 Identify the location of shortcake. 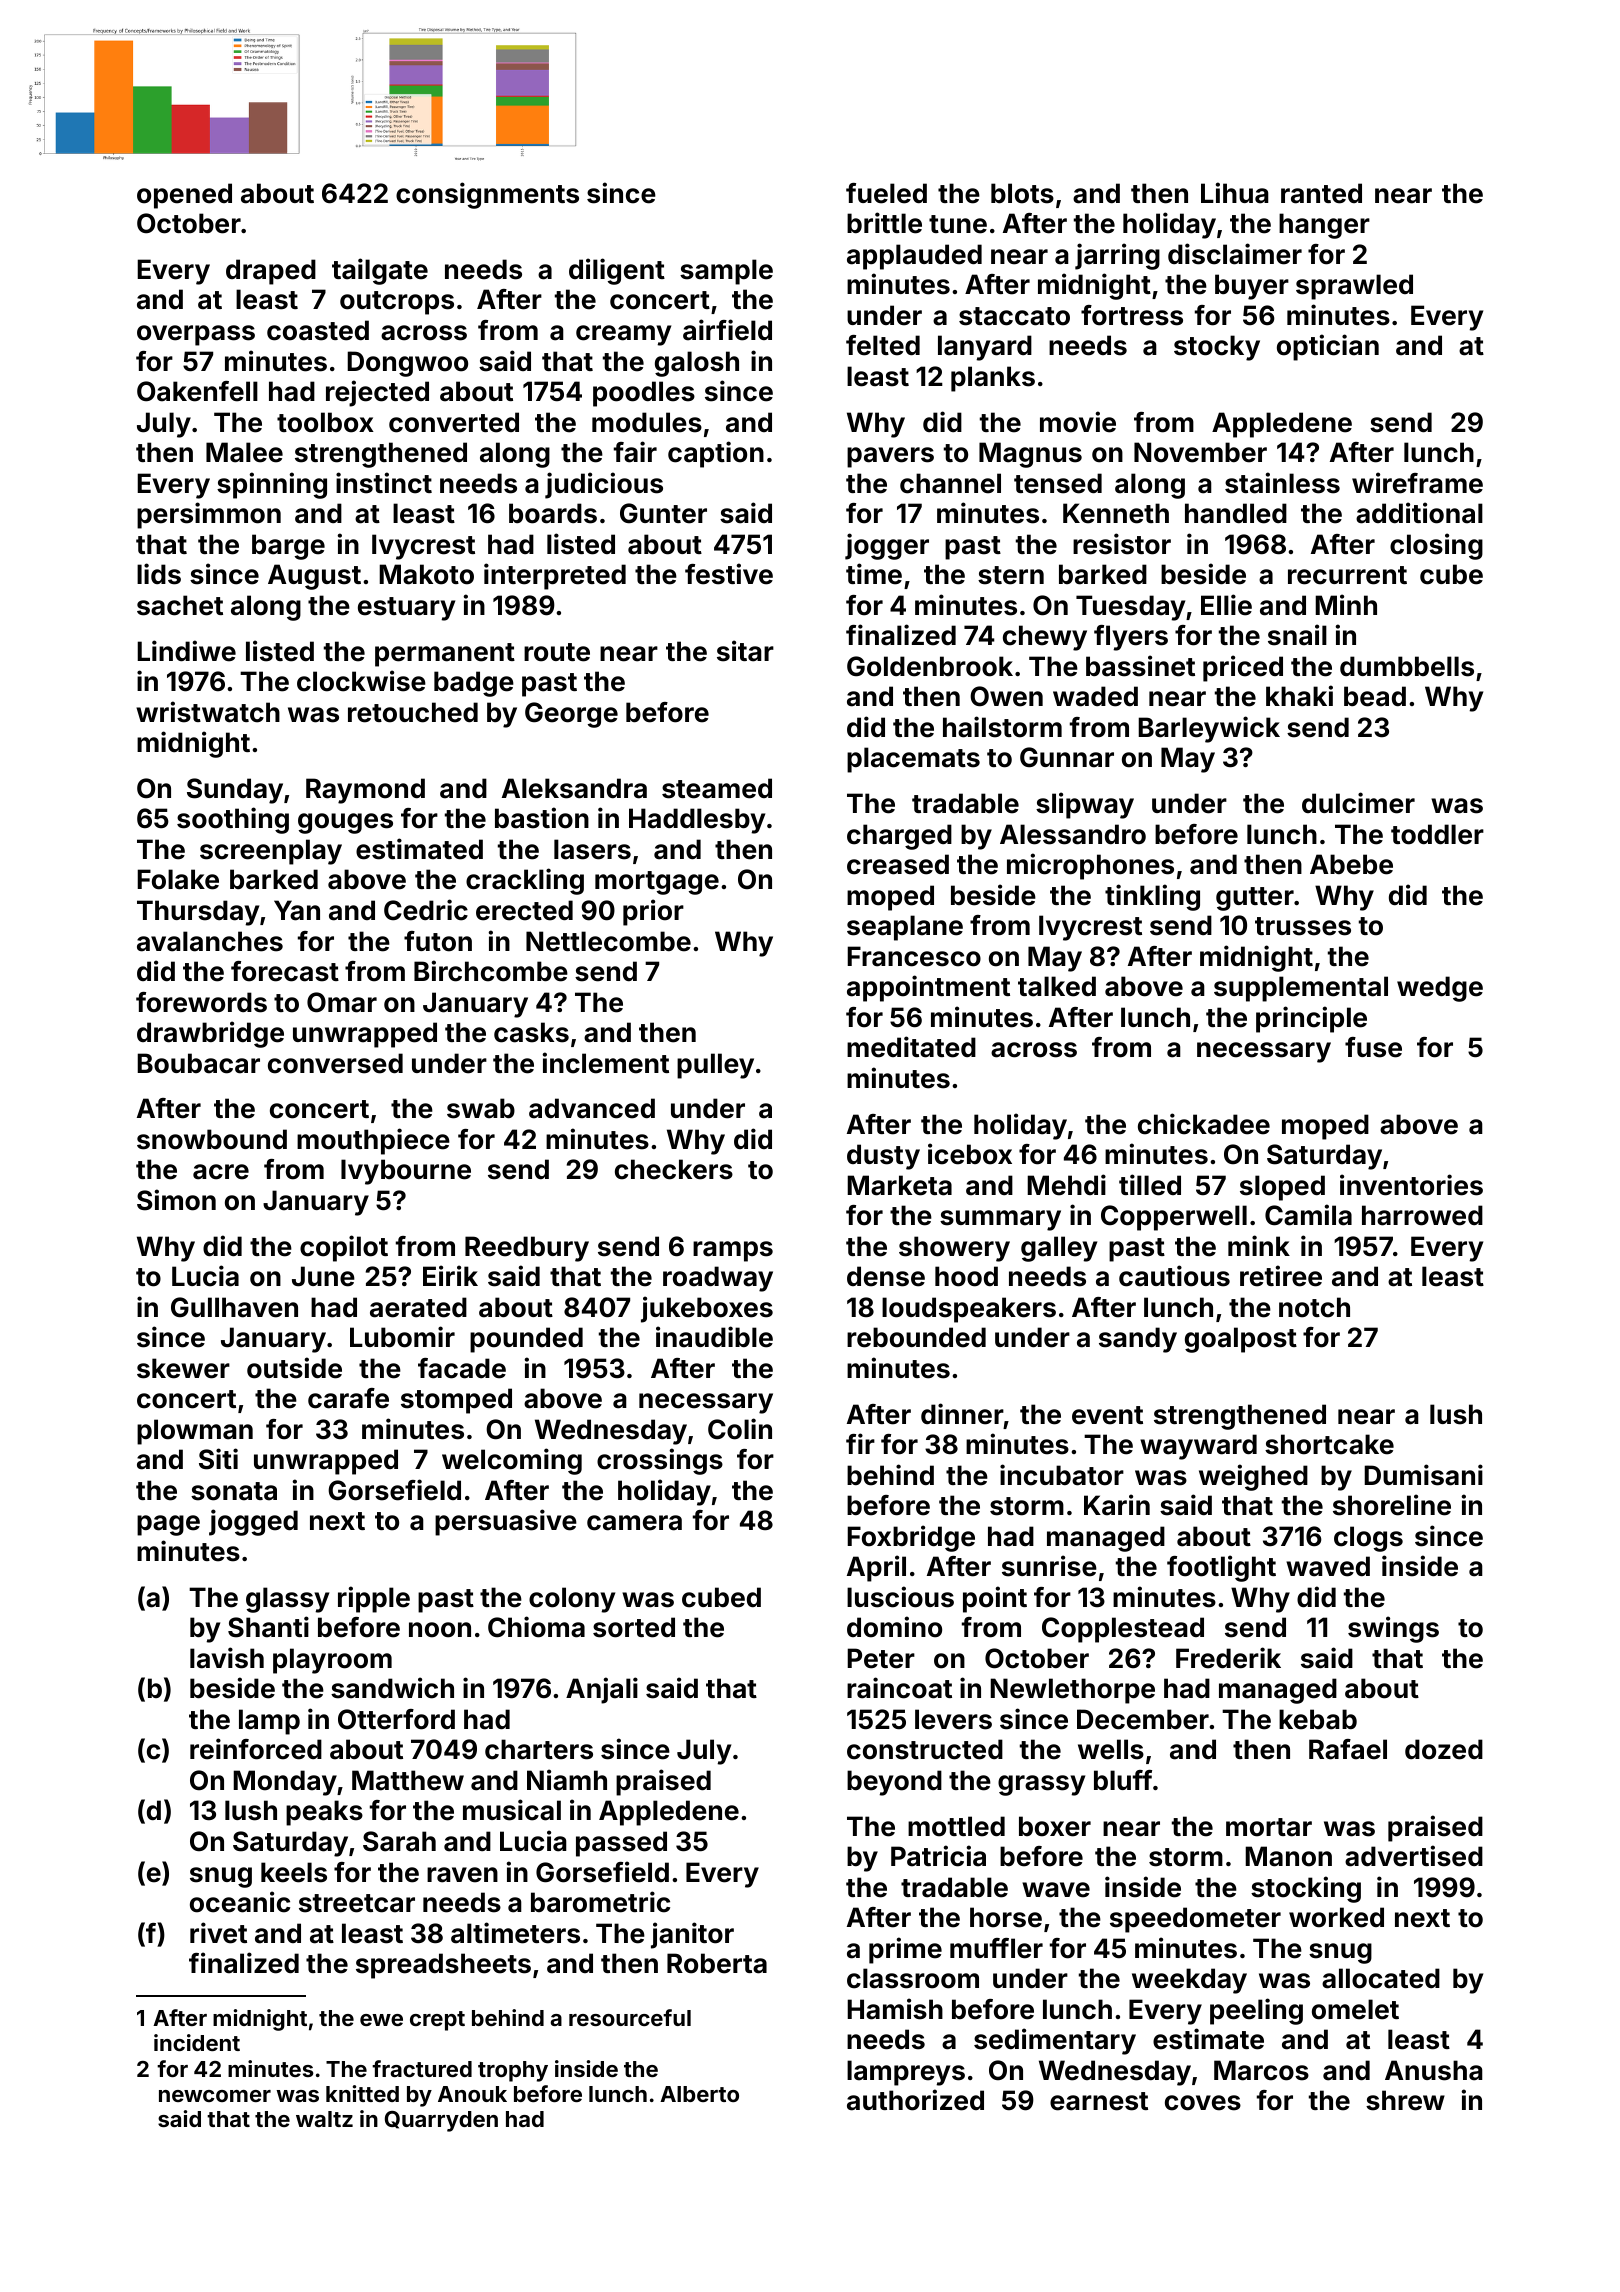
(1329, 1444).
